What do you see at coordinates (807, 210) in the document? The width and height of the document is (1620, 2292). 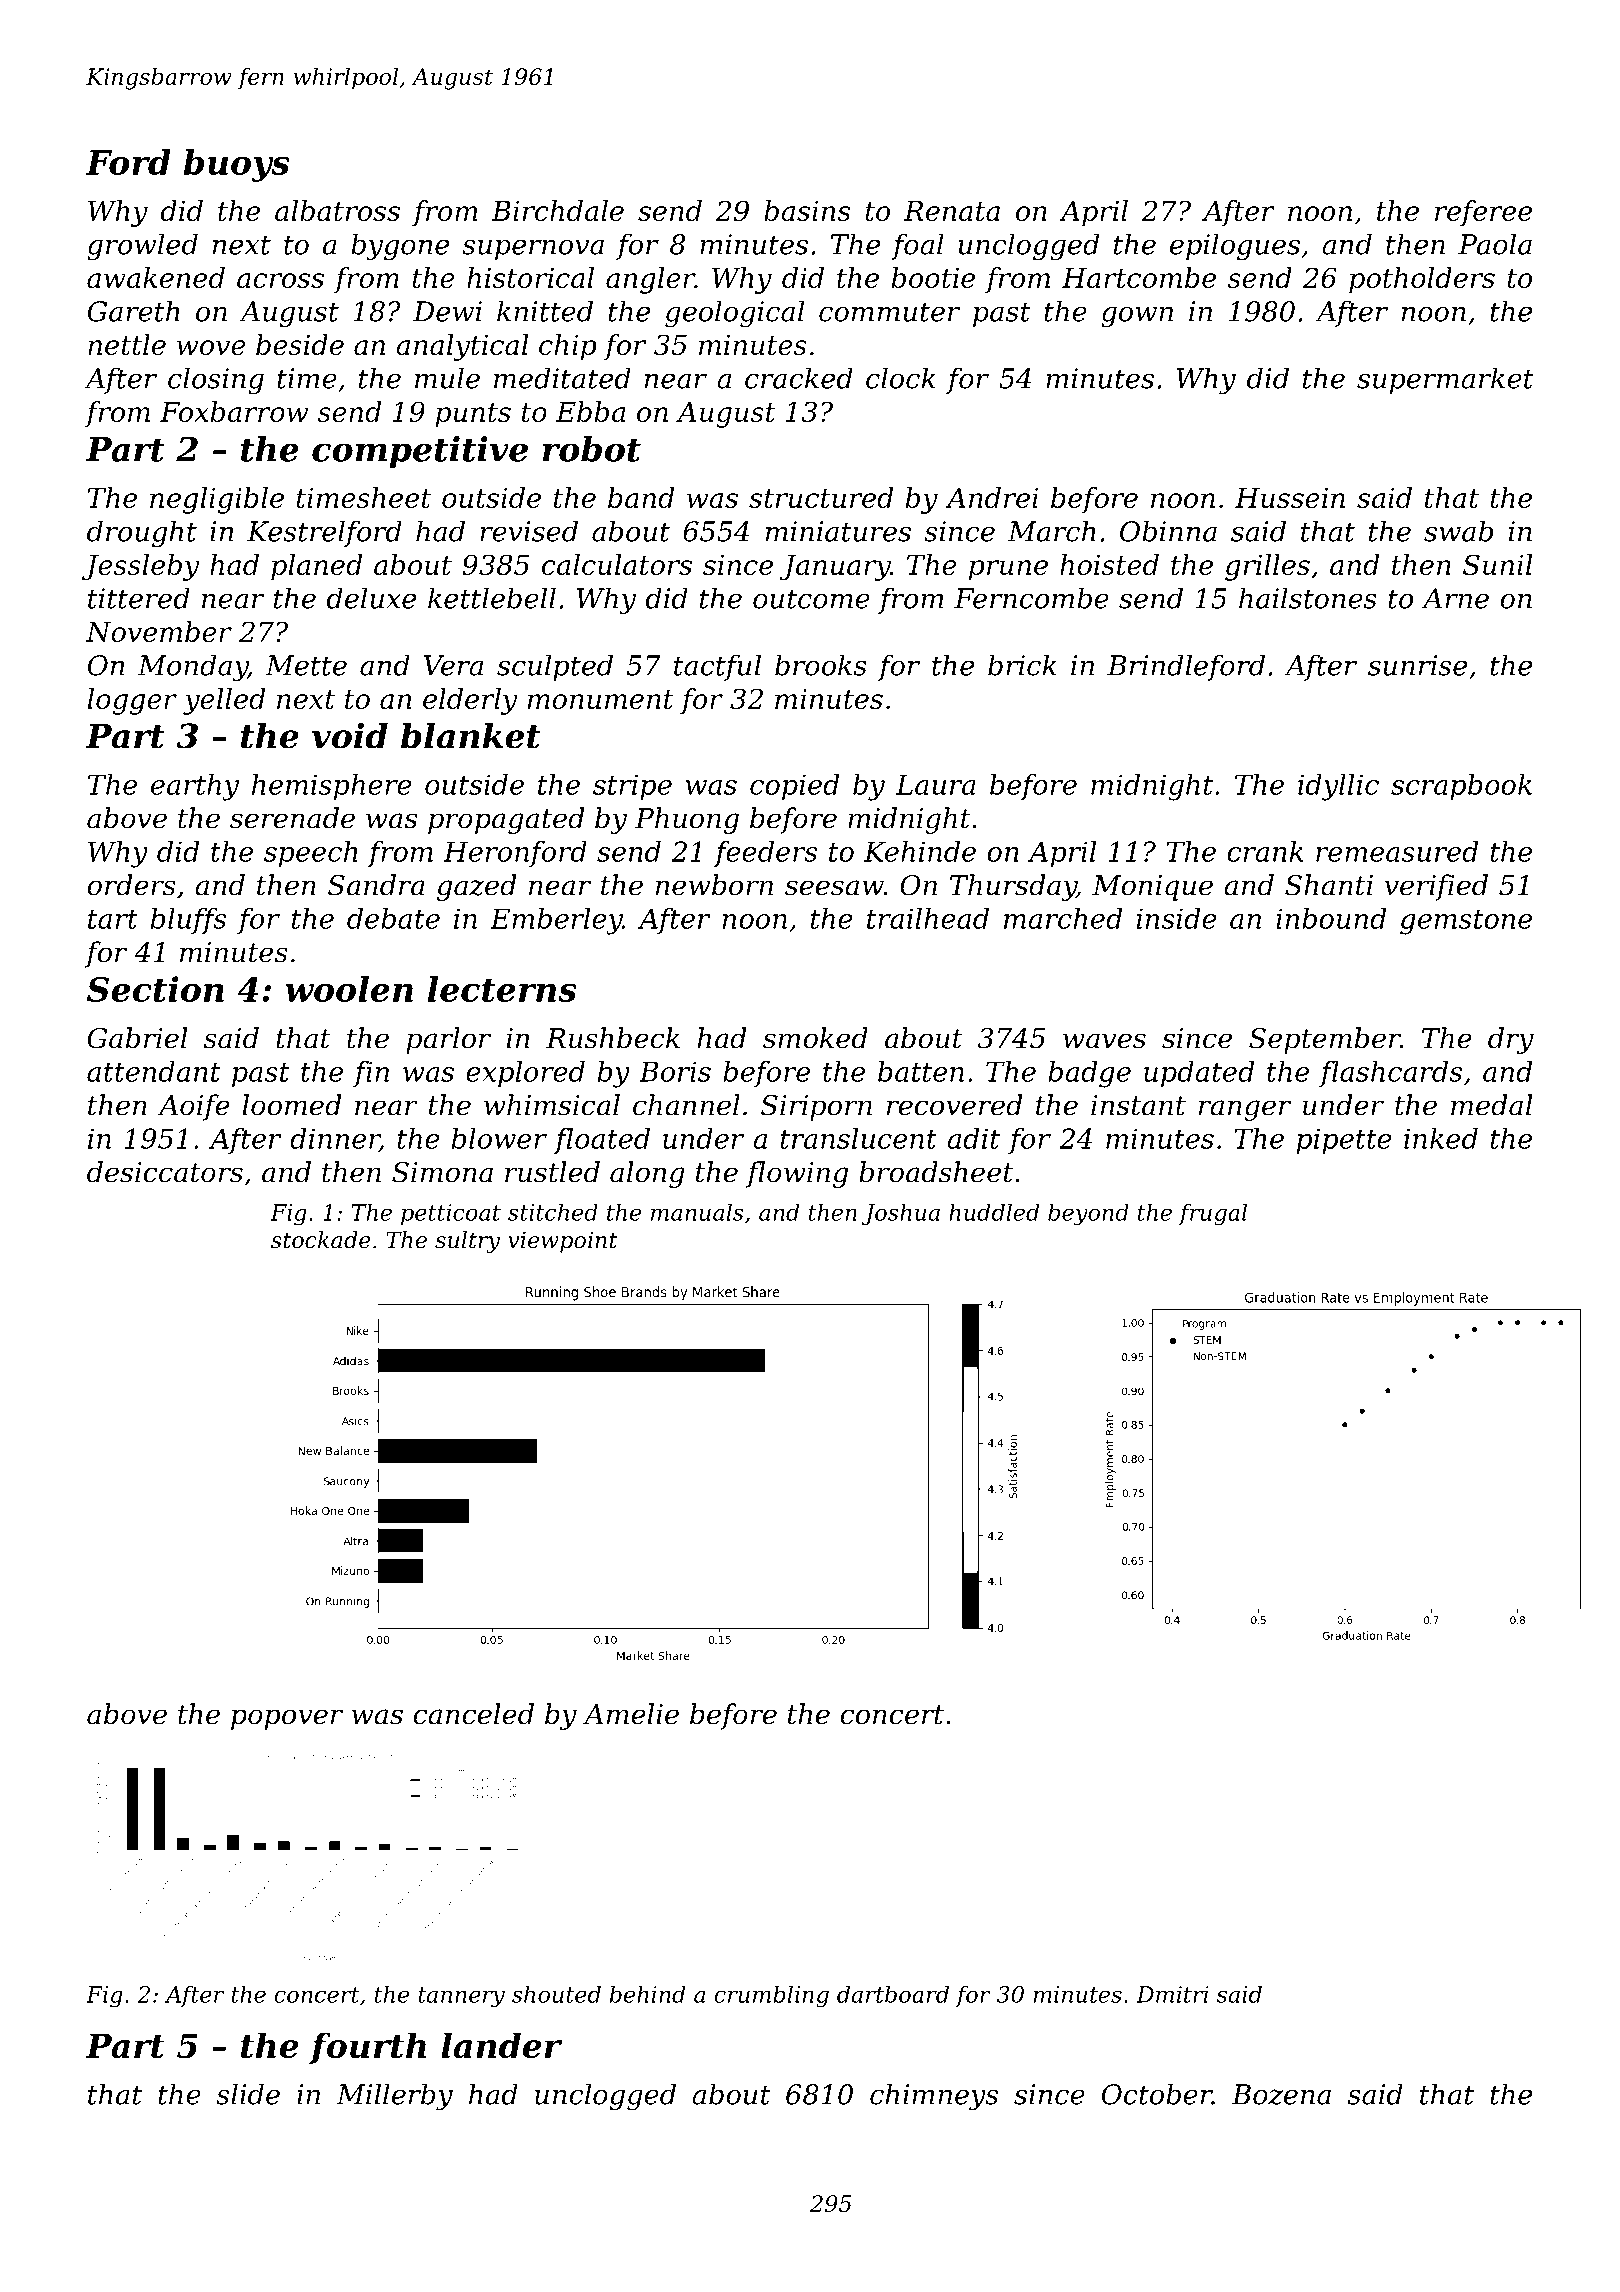 I see `basins` at bounding box center [807, 210].
